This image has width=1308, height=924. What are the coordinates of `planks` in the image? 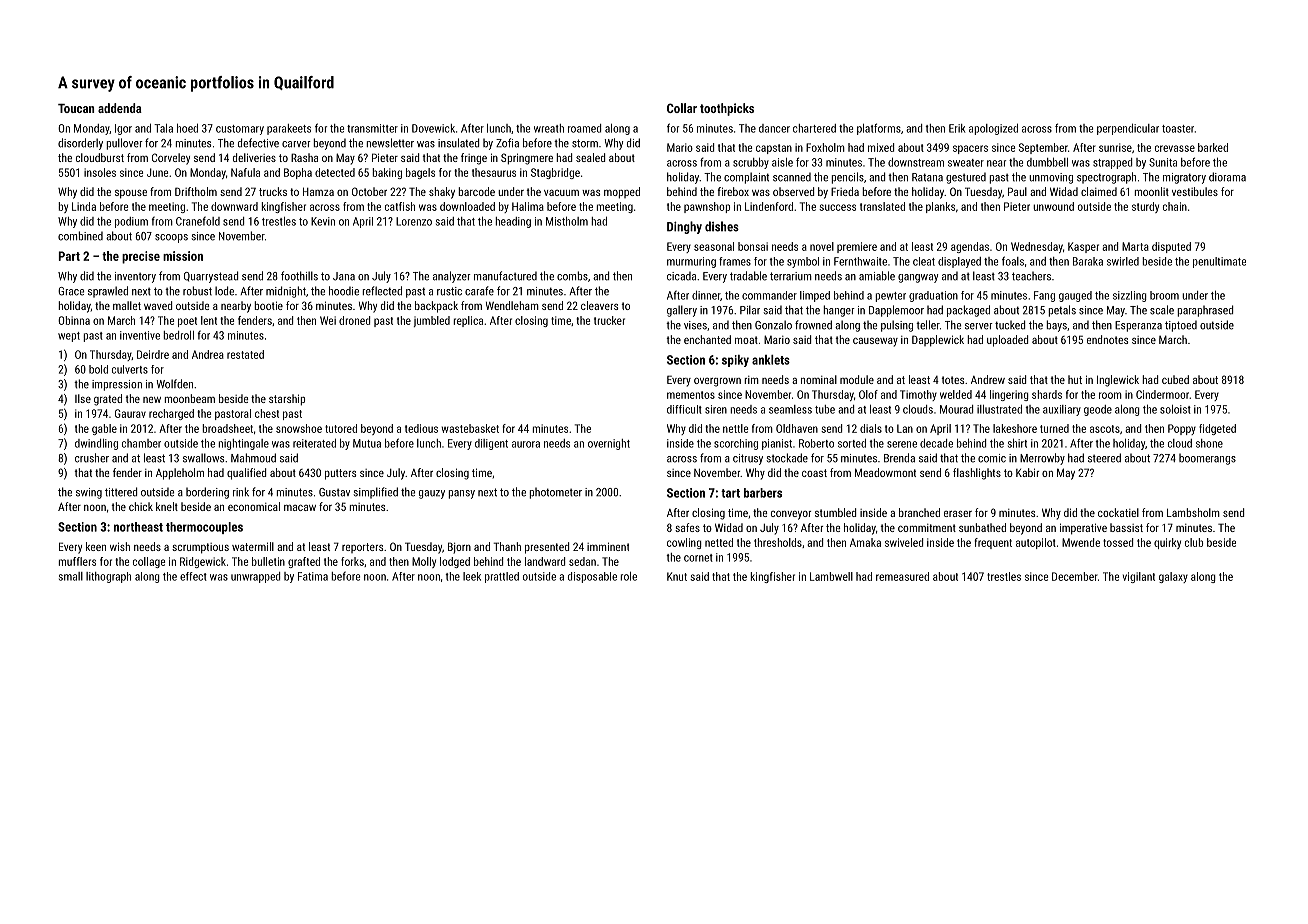 It's located at (940, 207).
